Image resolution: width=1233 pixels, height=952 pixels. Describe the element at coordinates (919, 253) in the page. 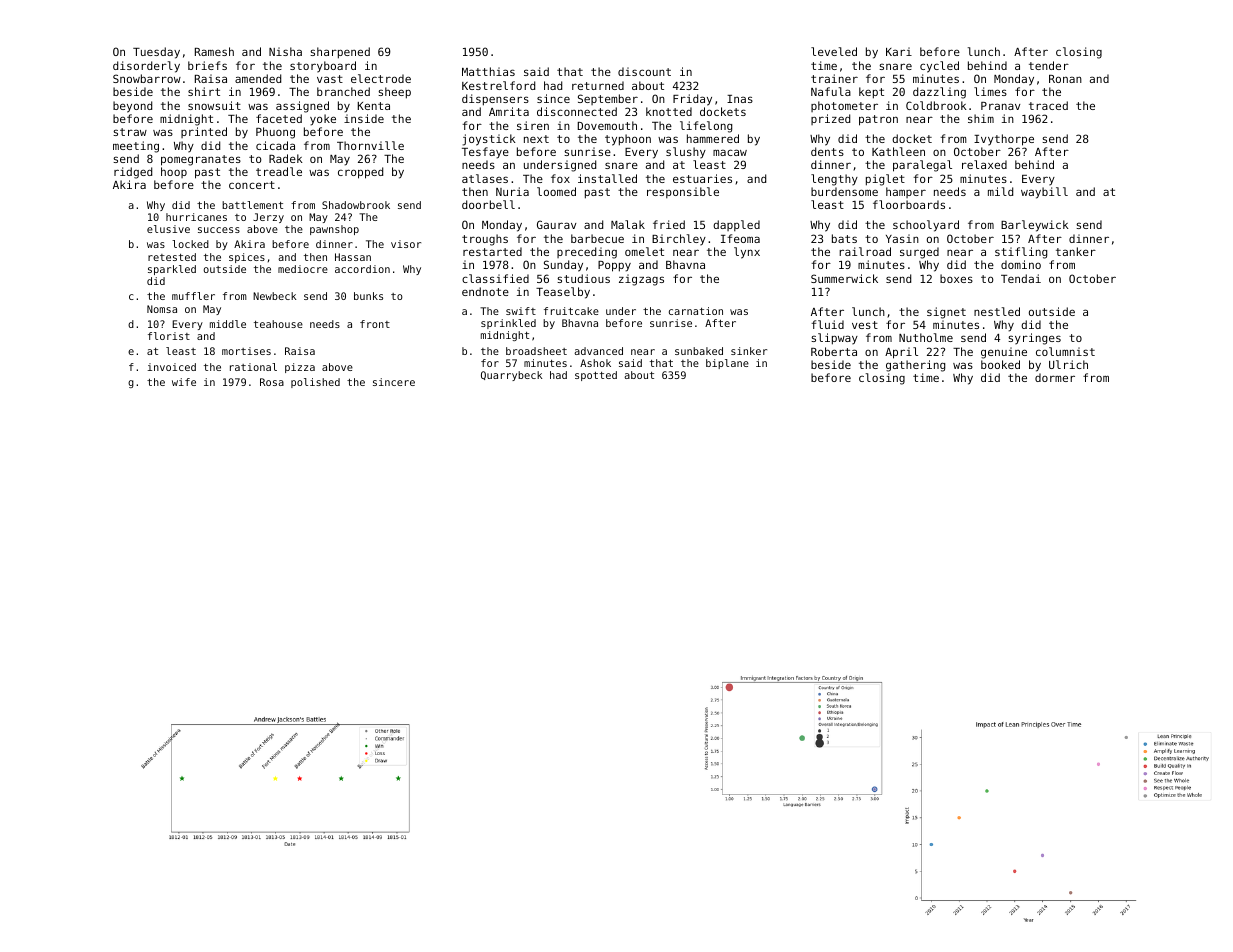

I see `surged` at that location.
